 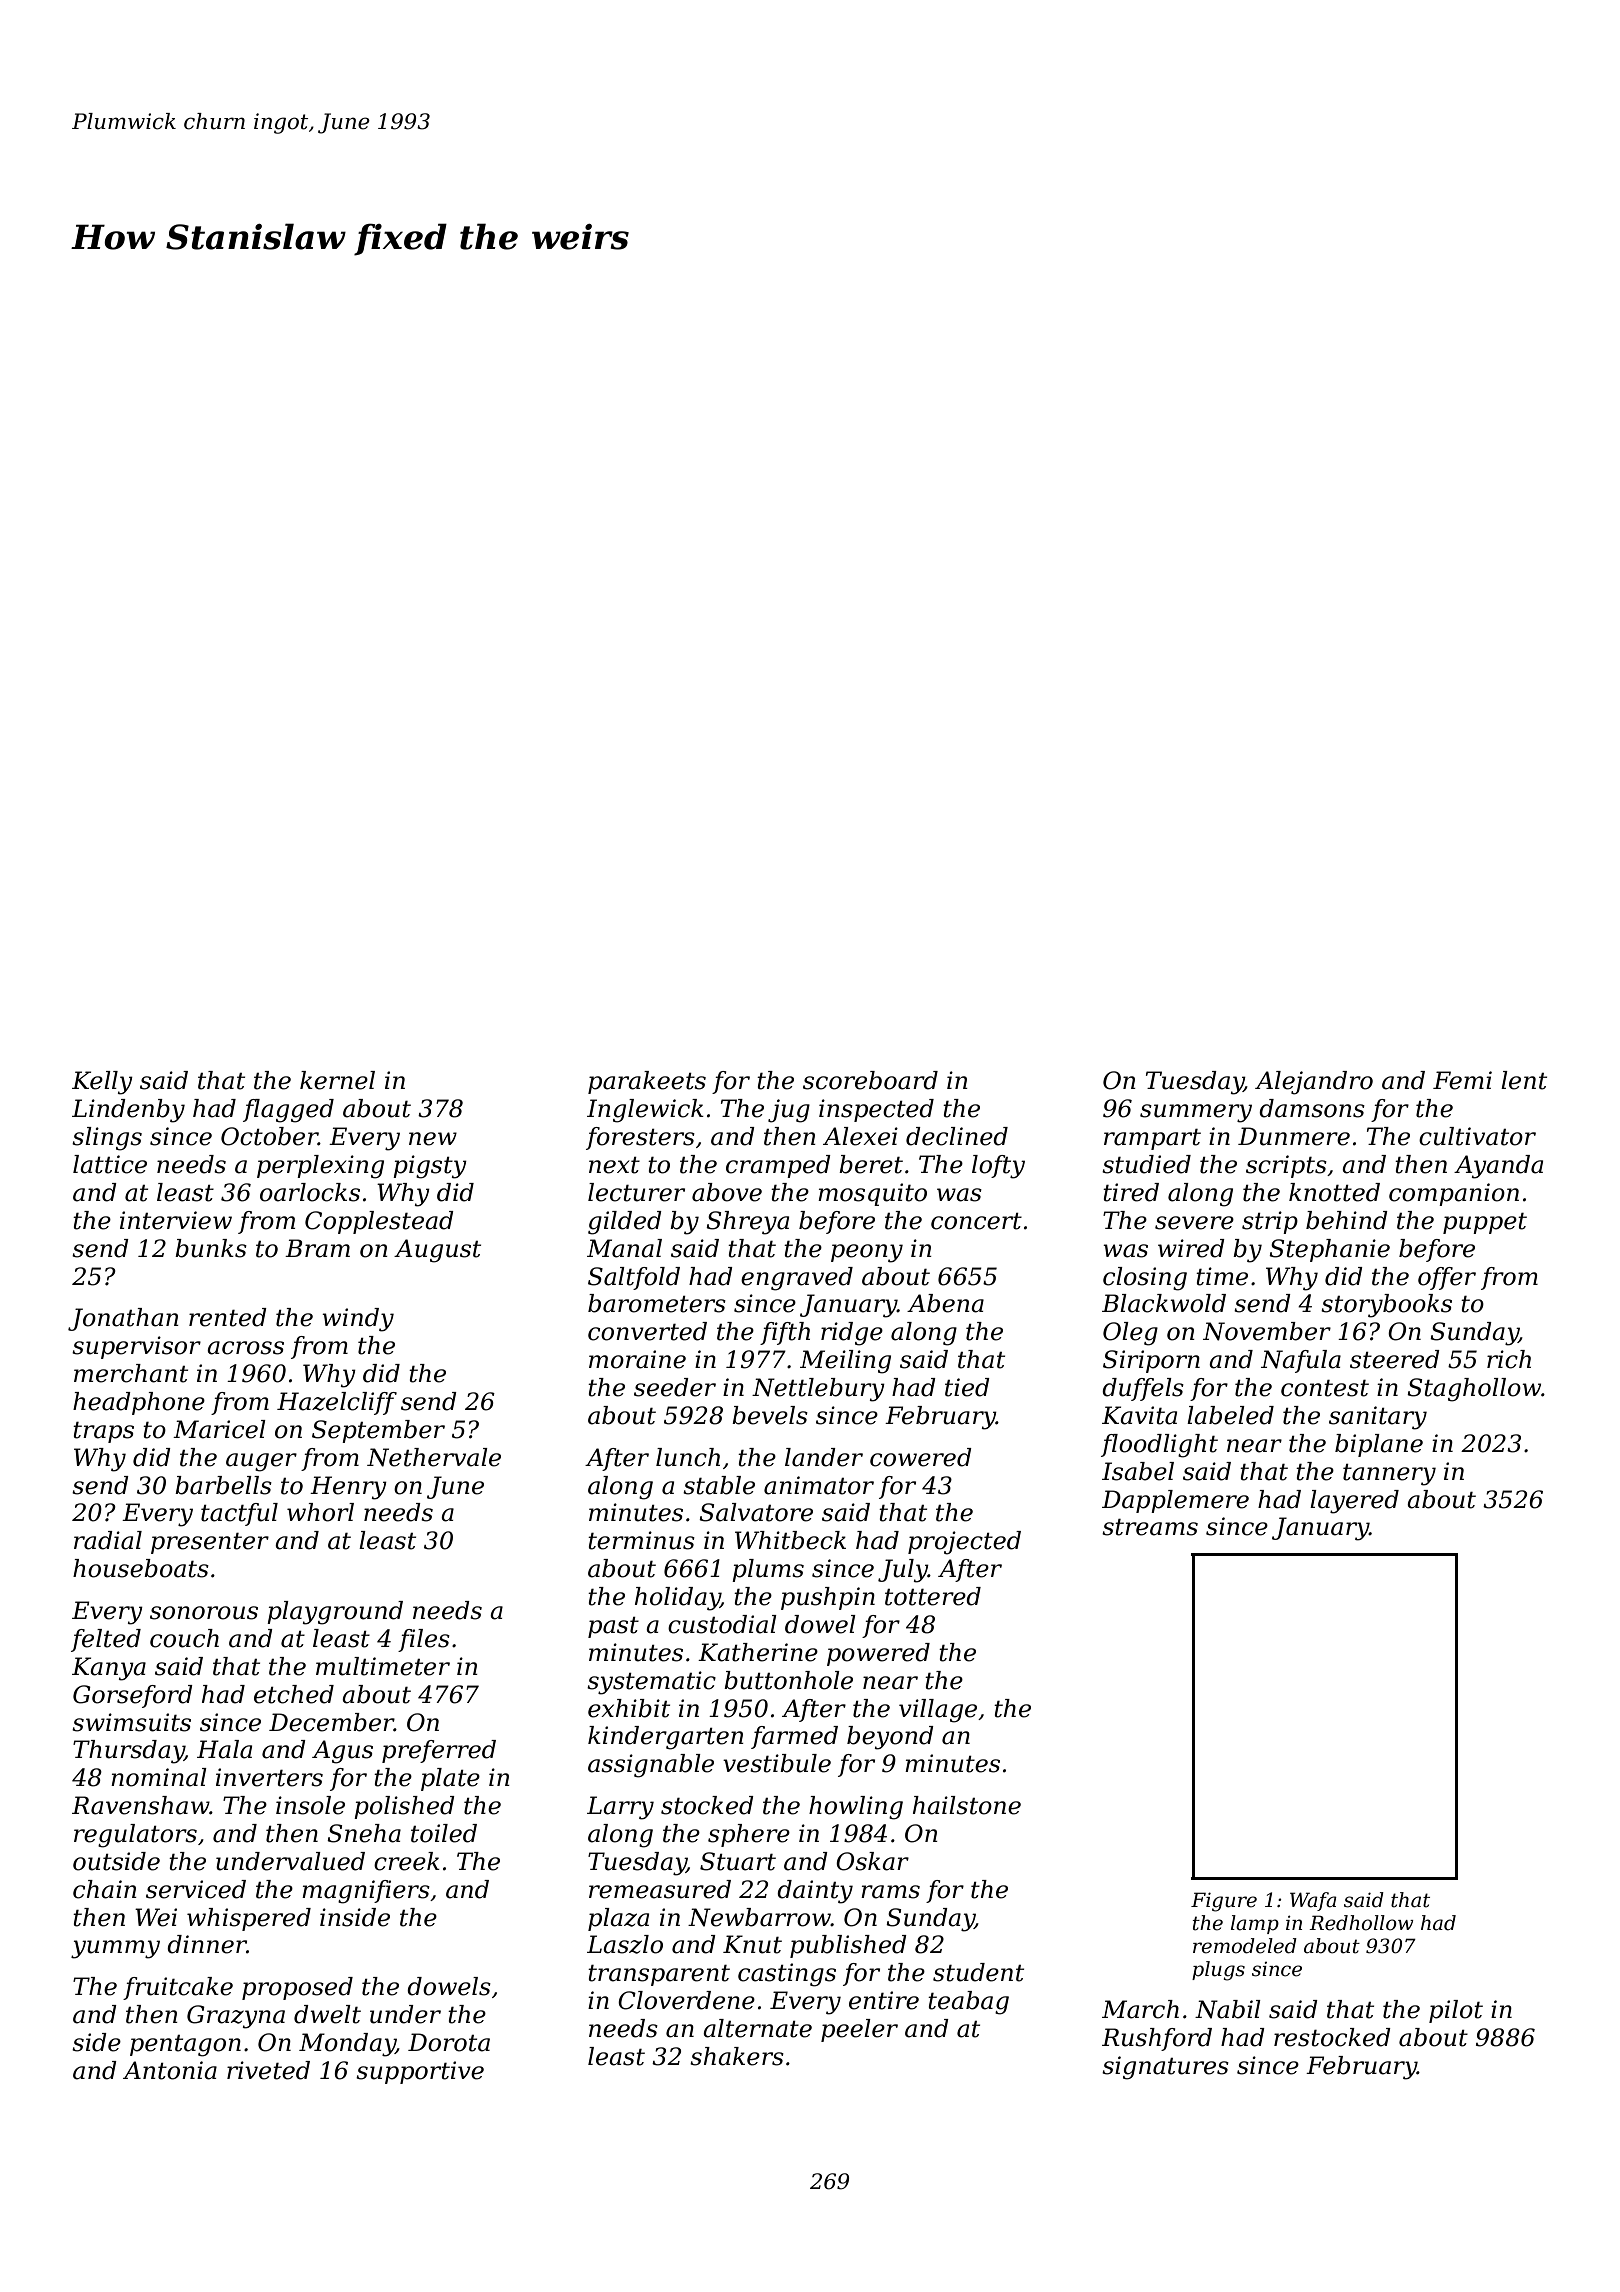 What do you see at coordinates (1456, 2011) in the screenshot?
I see `pilot` at bounding box center [1456, 2011].
